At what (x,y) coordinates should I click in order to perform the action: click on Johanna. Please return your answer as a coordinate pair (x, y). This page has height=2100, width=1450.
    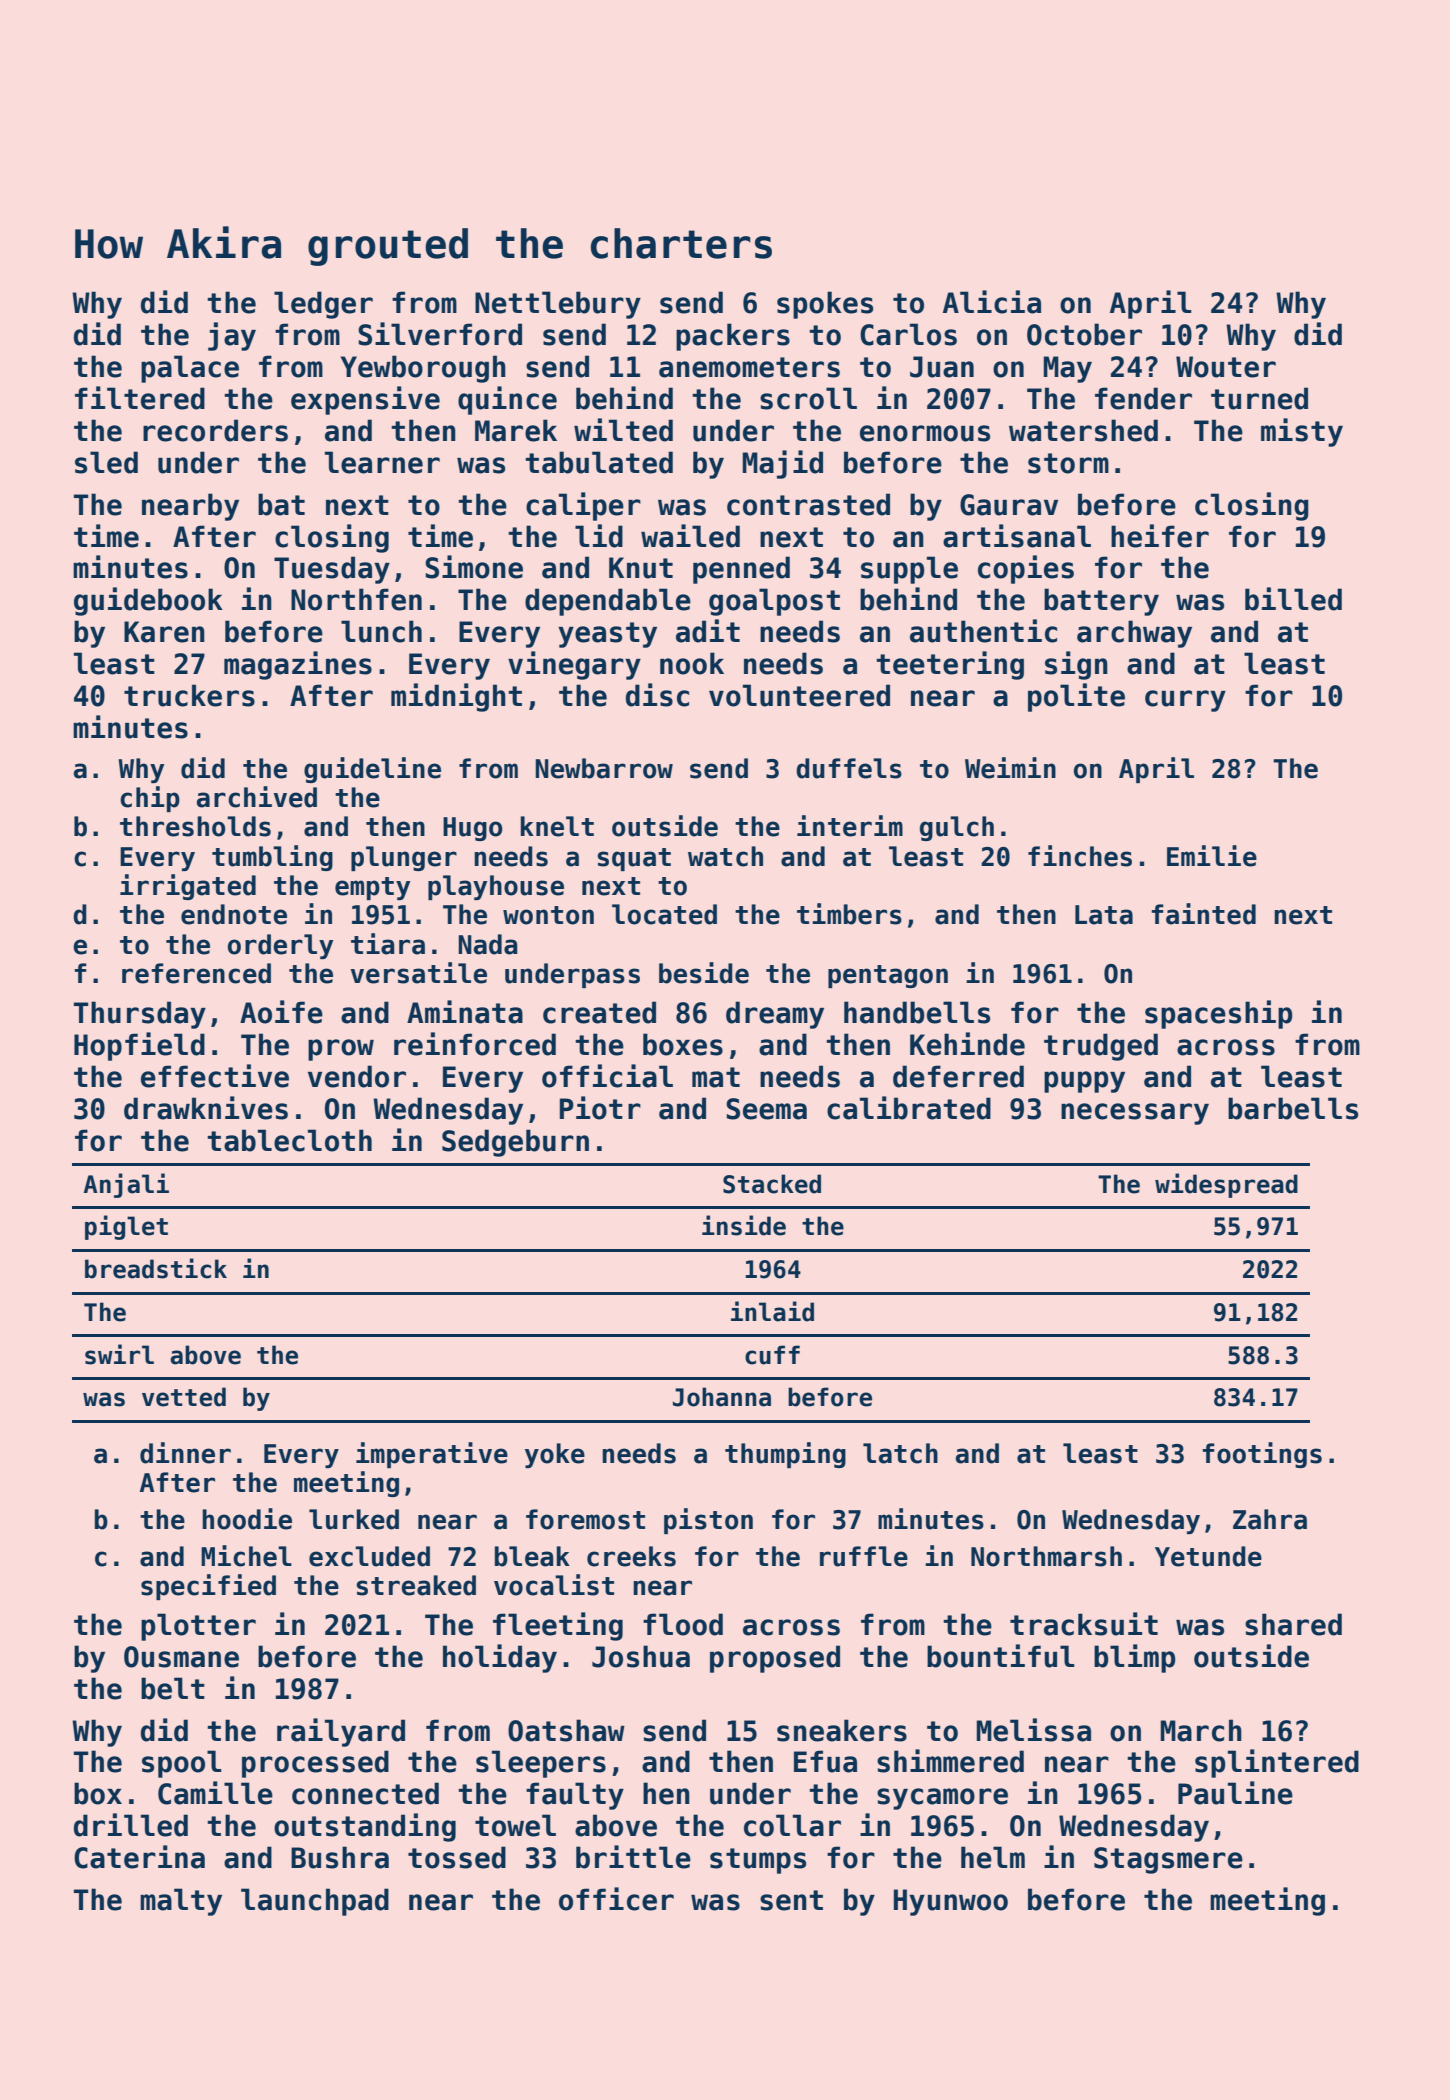
    Looking at the image, I should click on (722, 1397).
